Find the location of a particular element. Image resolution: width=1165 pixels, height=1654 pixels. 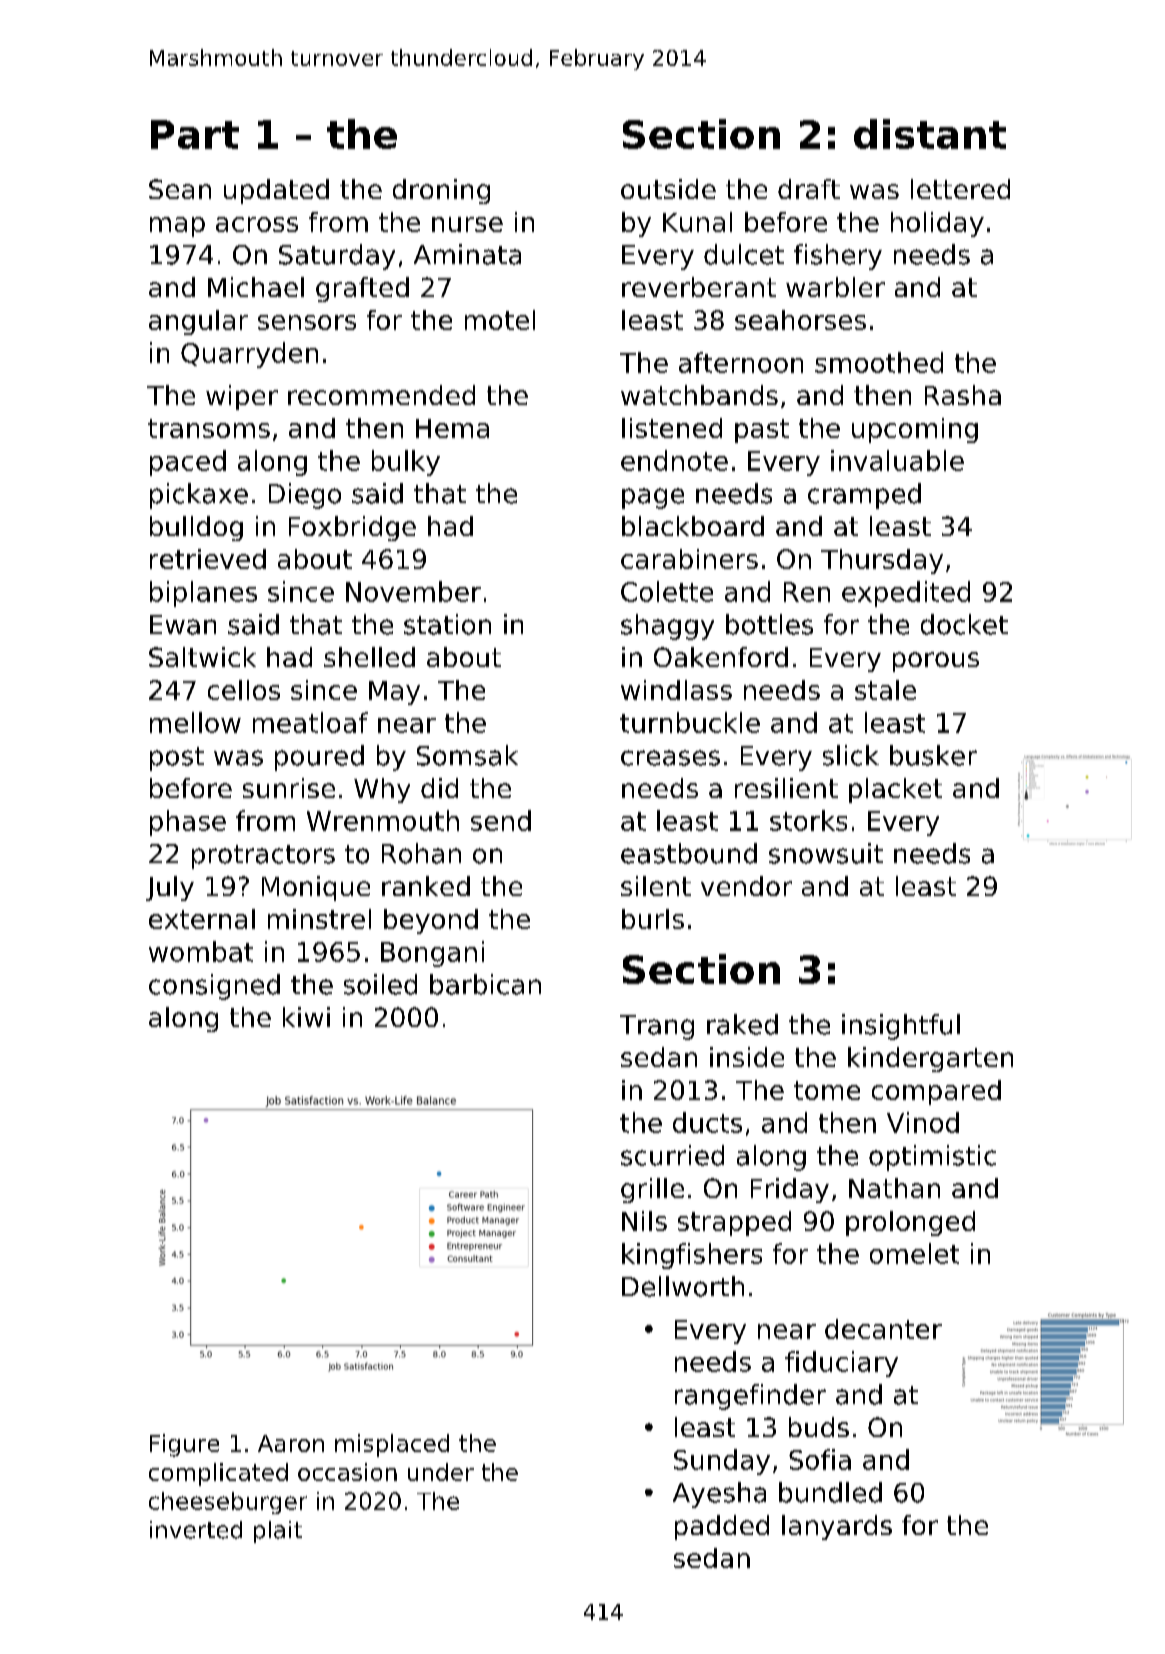

rangefinder is located at coordinates (750, 1397).
